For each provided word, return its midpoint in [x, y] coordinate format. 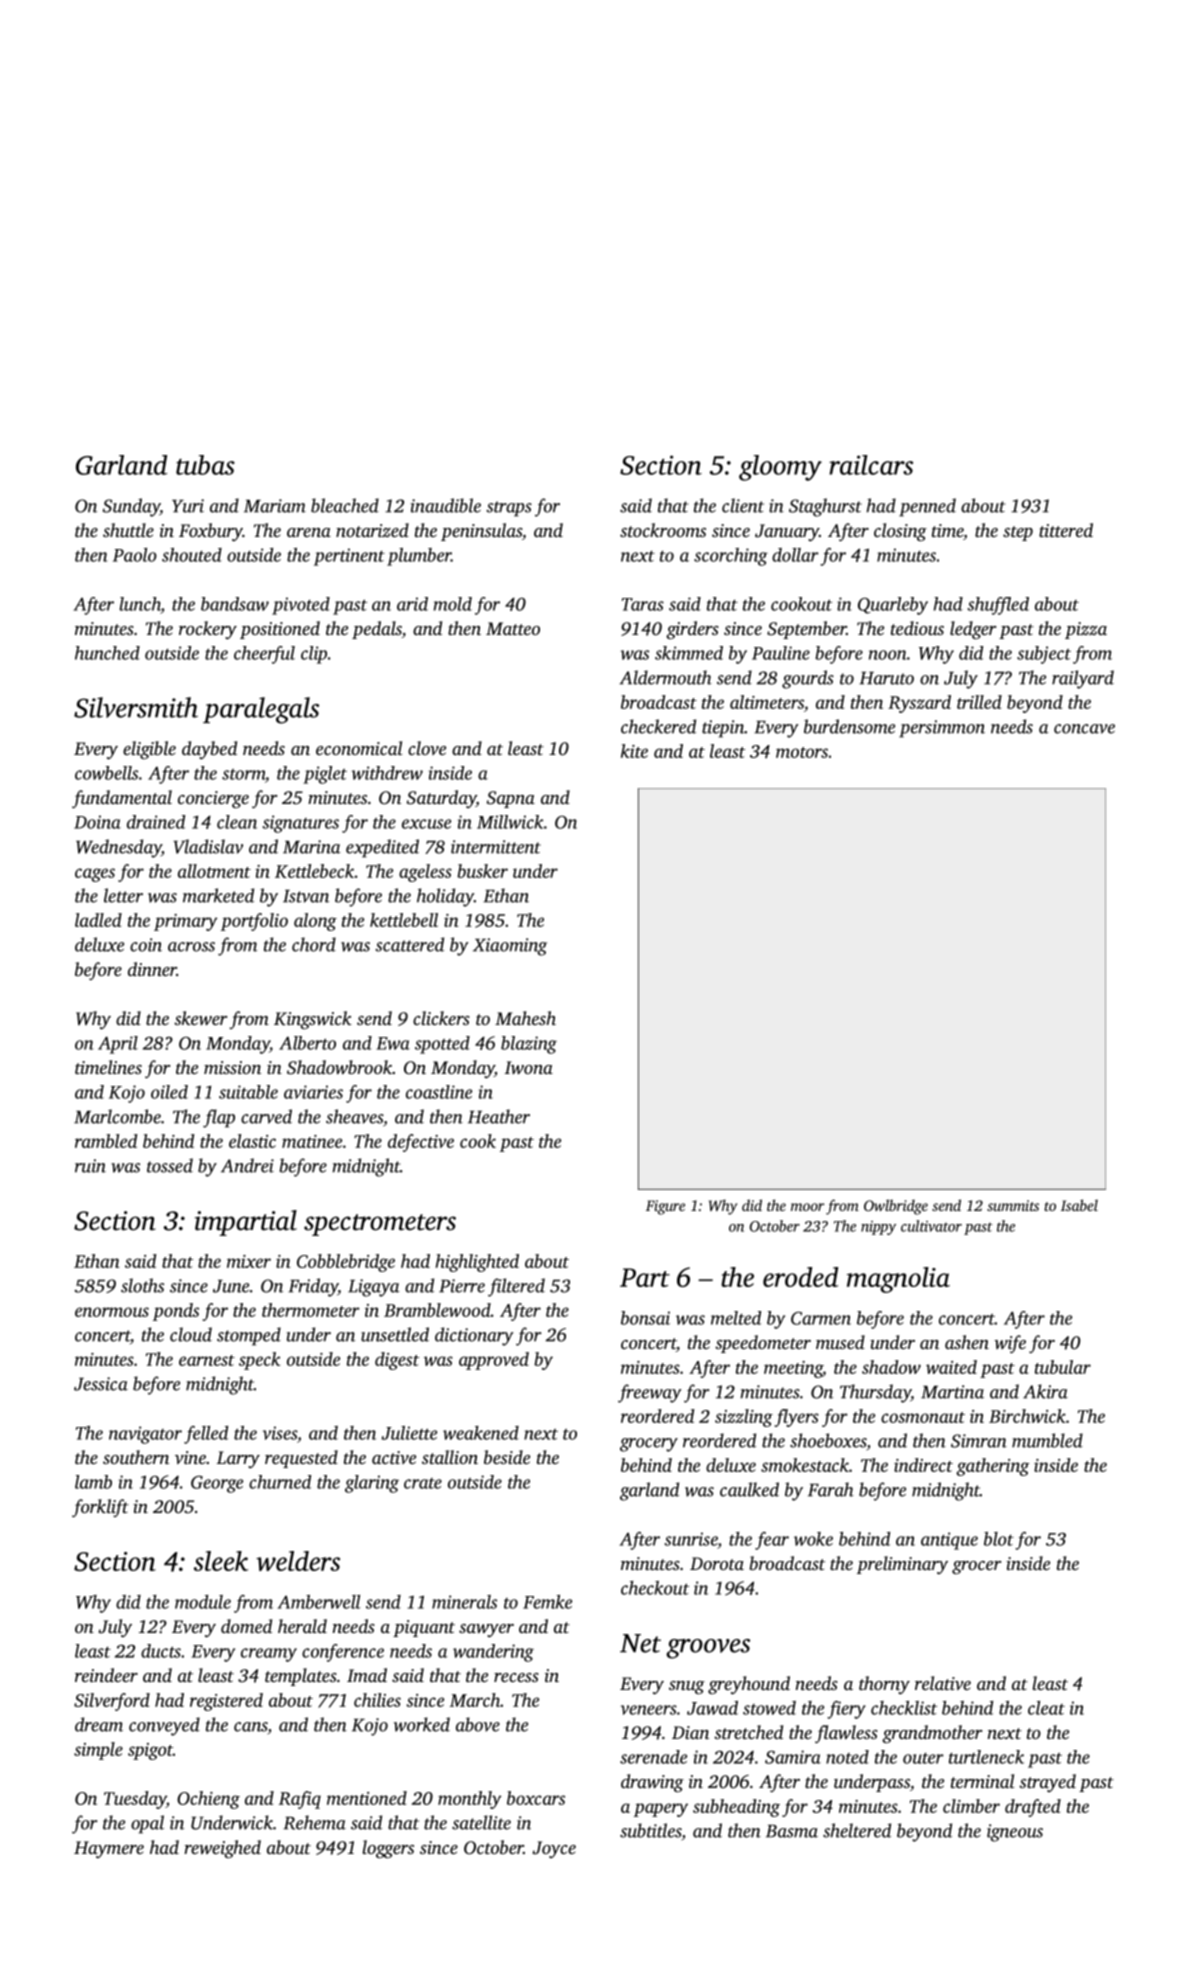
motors [802, 752]
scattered [409, 944]
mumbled [1047, 1440]
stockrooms [663, 530]
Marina [312, 847]
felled [206, 1435]
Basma [792, 1831]
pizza [1086, 630]
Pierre [462, 1286]
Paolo [135, 555]
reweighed [222, 1849]
